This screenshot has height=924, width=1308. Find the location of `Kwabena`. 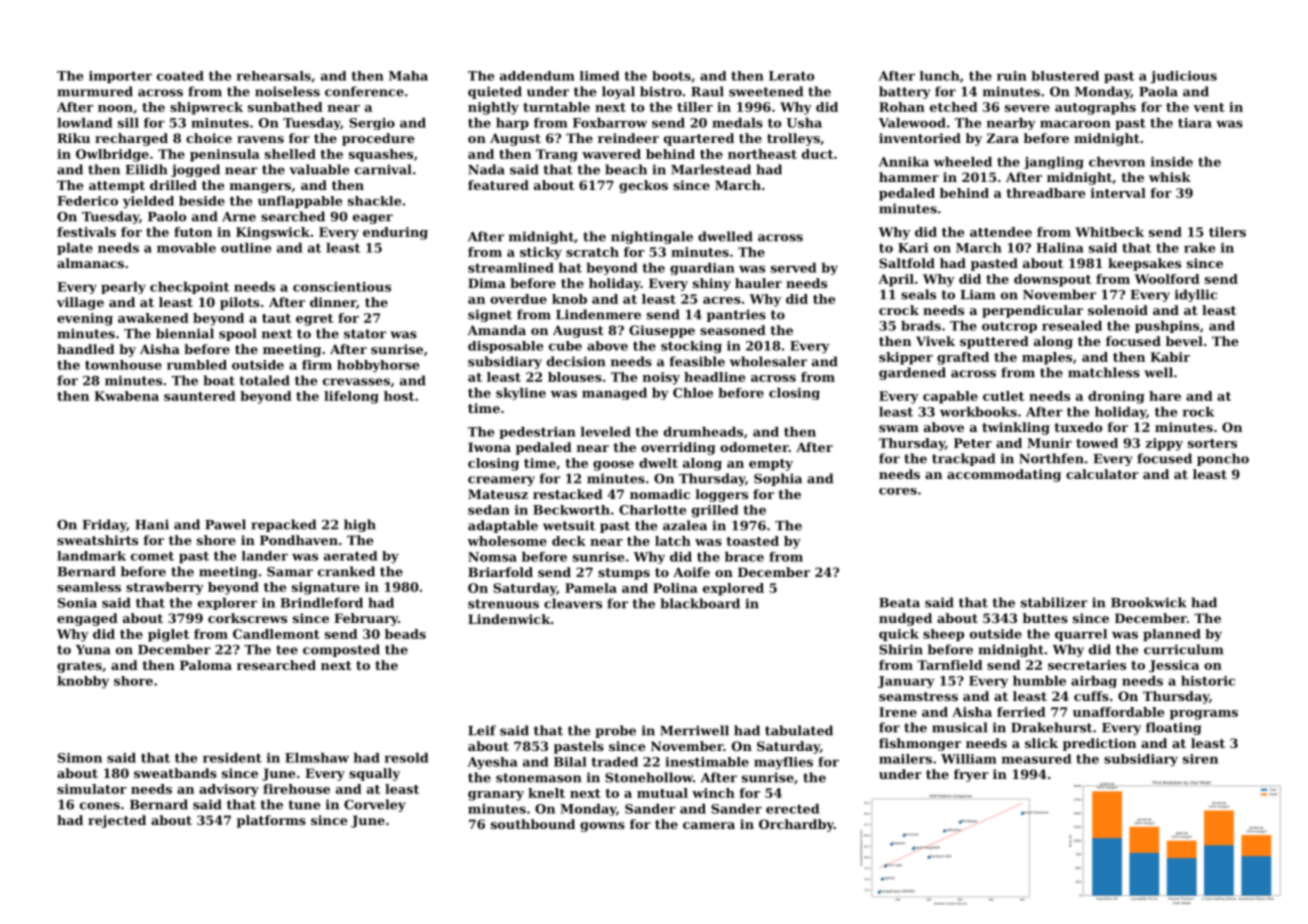

Kwabena is located at coordinates (126, 396).
